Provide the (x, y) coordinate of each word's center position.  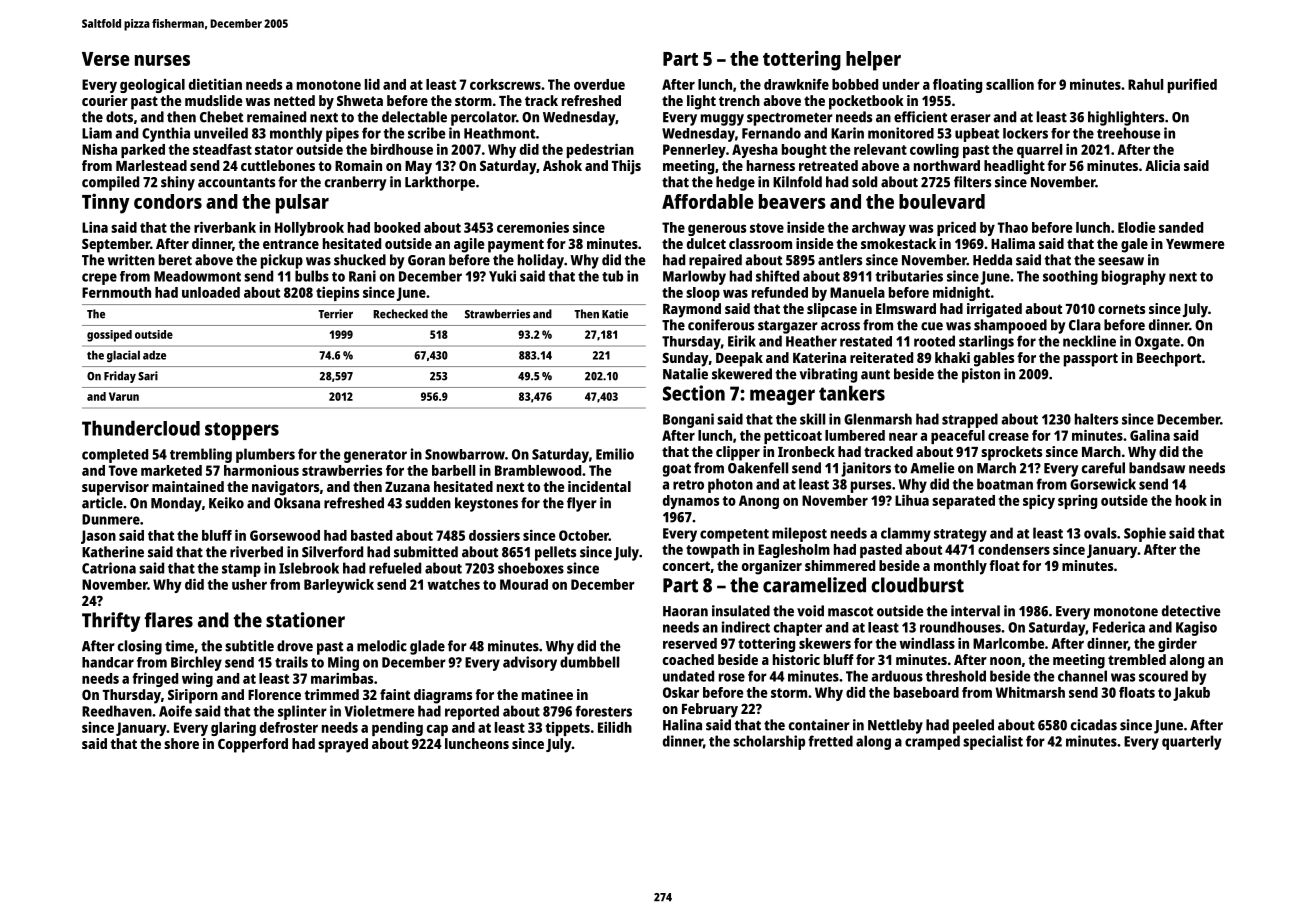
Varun (124, 396)
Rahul (1145, 84)
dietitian (215, 84)
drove (295, 646)
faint (395, 694)
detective (1191, 611)
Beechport (1169, 359)
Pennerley (694, 151)
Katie (615, 314)
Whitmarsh (1030, 692)
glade (427, 647)
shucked (360, 260)
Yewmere (1195, 244)
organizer (772, 567)
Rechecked (400, 314)
